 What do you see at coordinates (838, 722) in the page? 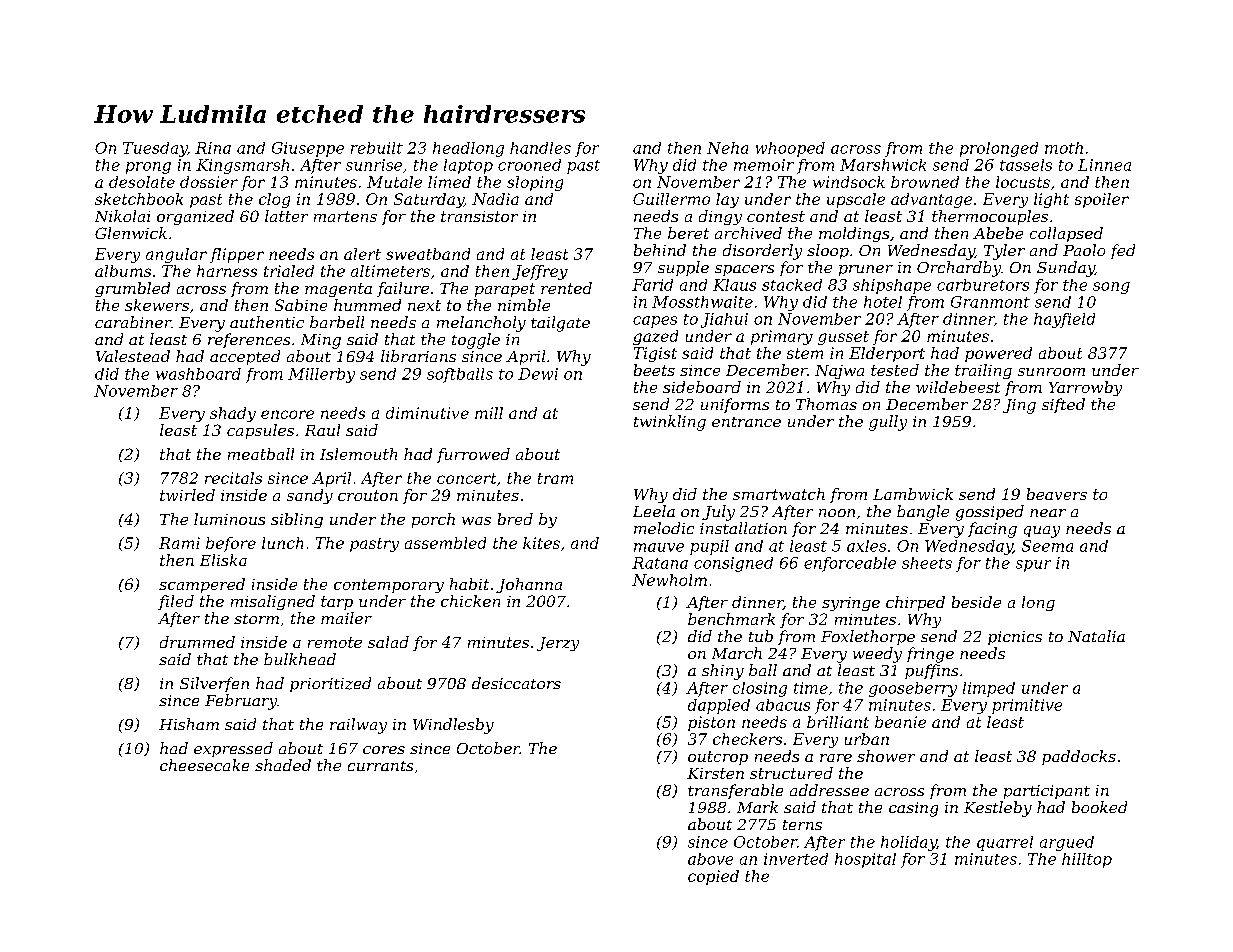
I see `brilliant` at bounding box center [838, 722].
